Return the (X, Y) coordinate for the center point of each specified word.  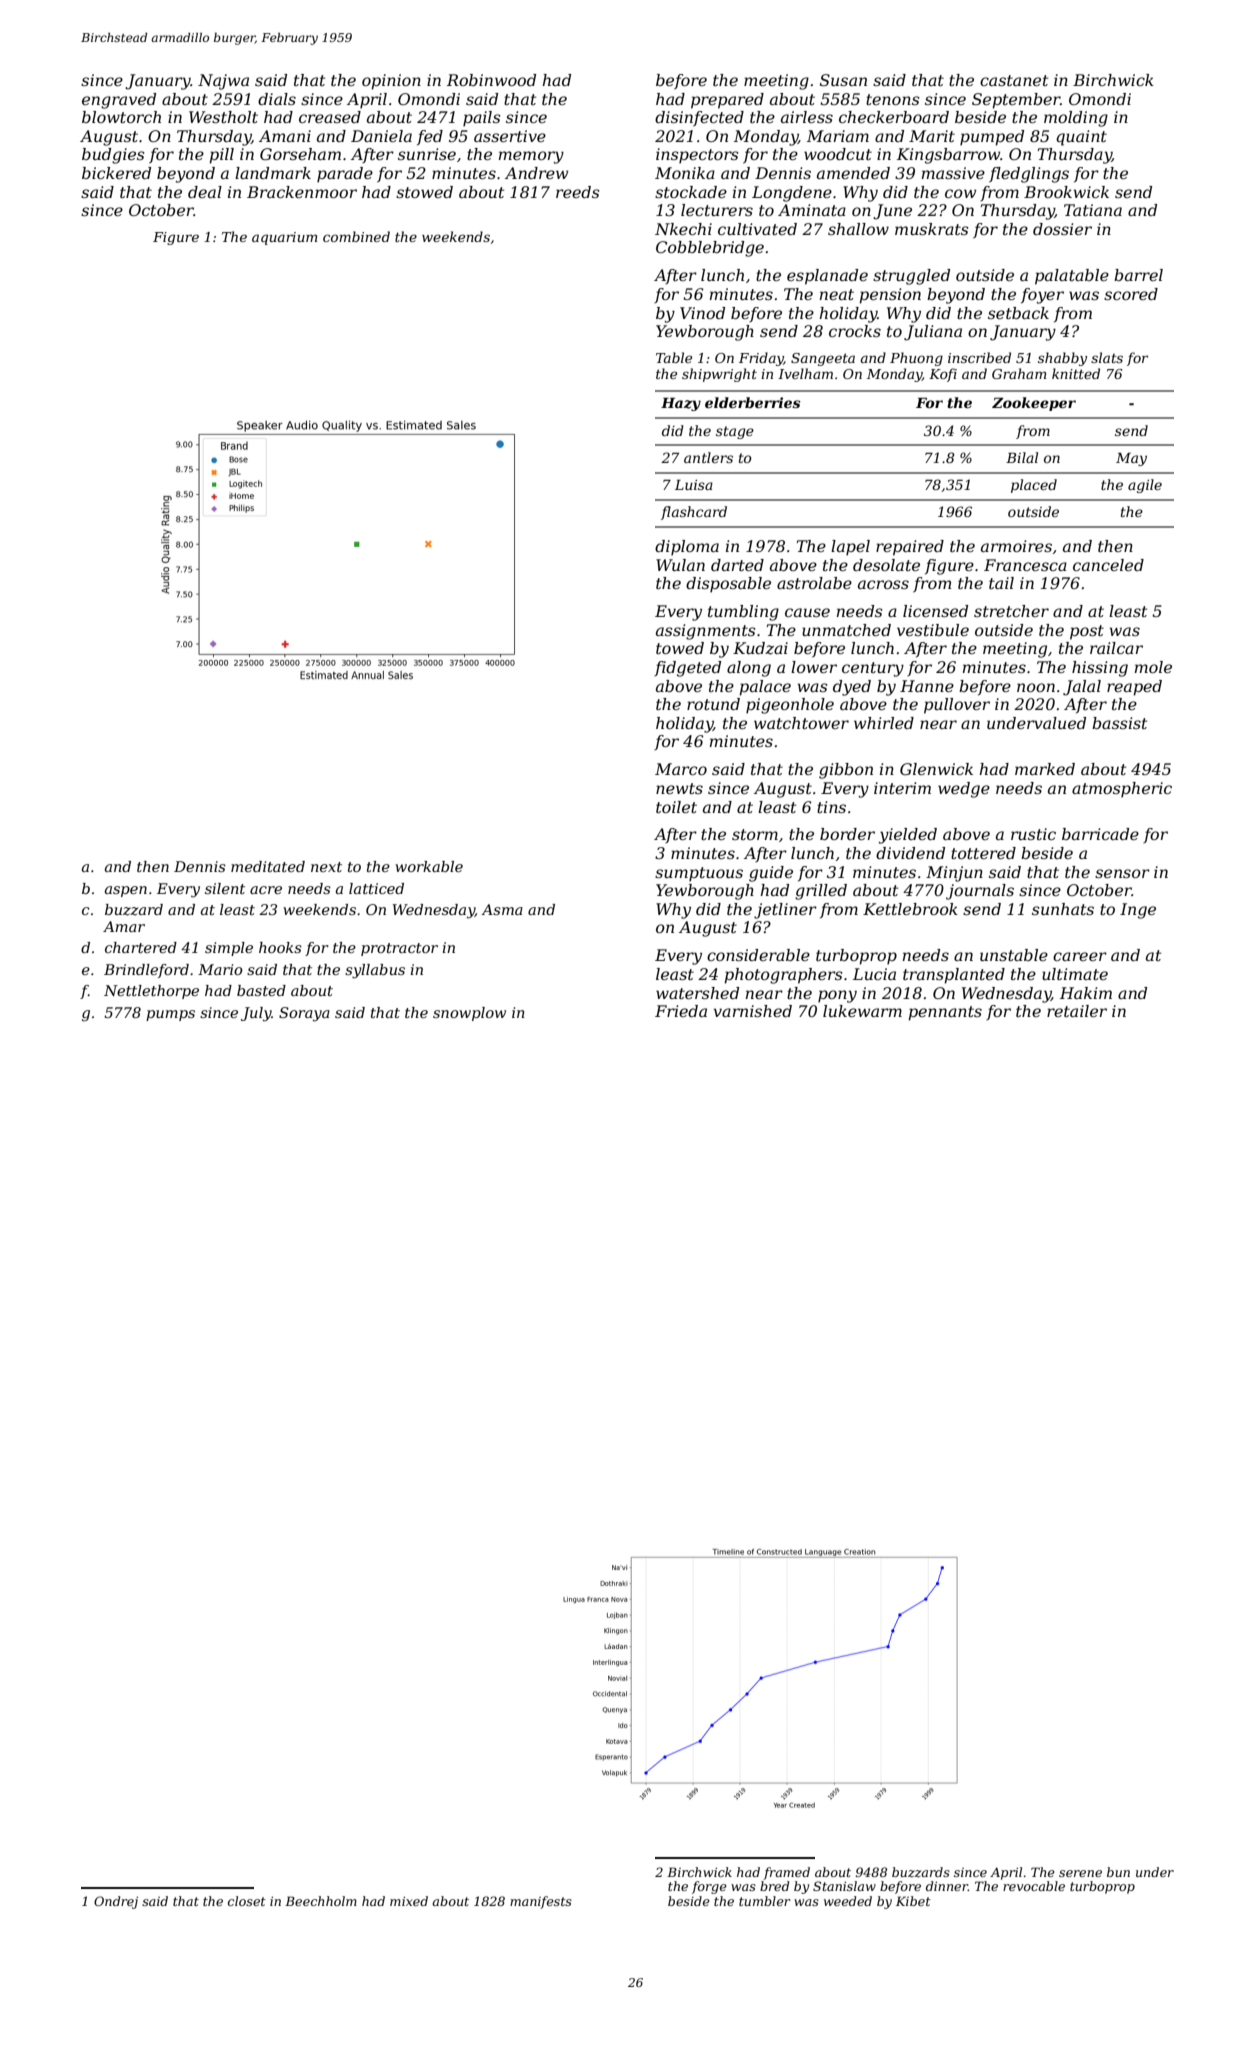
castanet (1014, 80)
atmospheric (1122, 790)
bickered (116, 173)
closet (247, 1901)
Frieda (681, 1011)
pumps (170, 1015)
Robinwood (491, 80)
